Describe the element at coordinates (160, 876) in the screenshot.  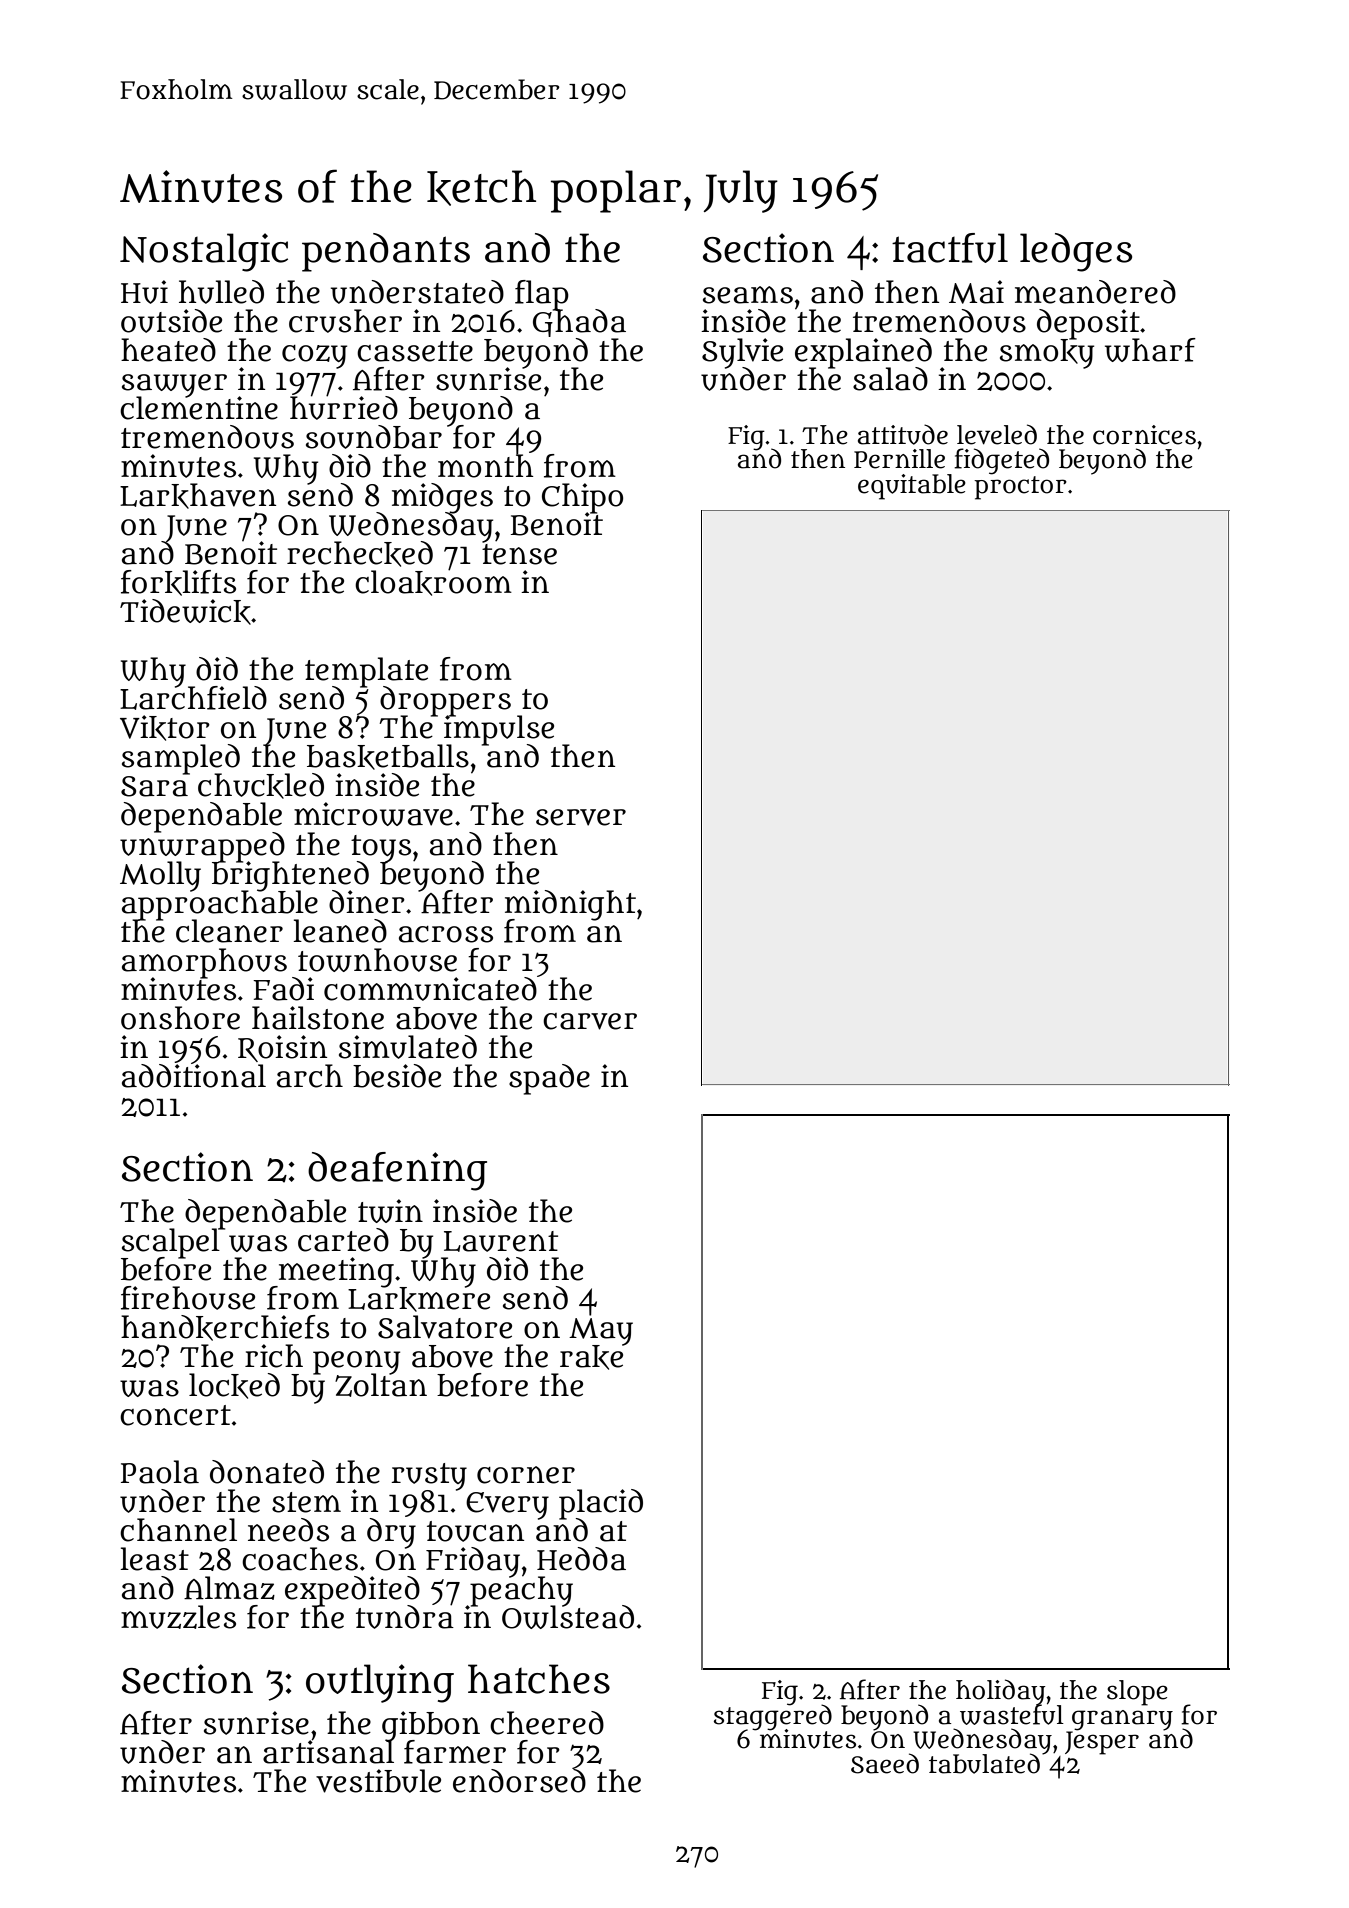
I see `Molly` at that location.
